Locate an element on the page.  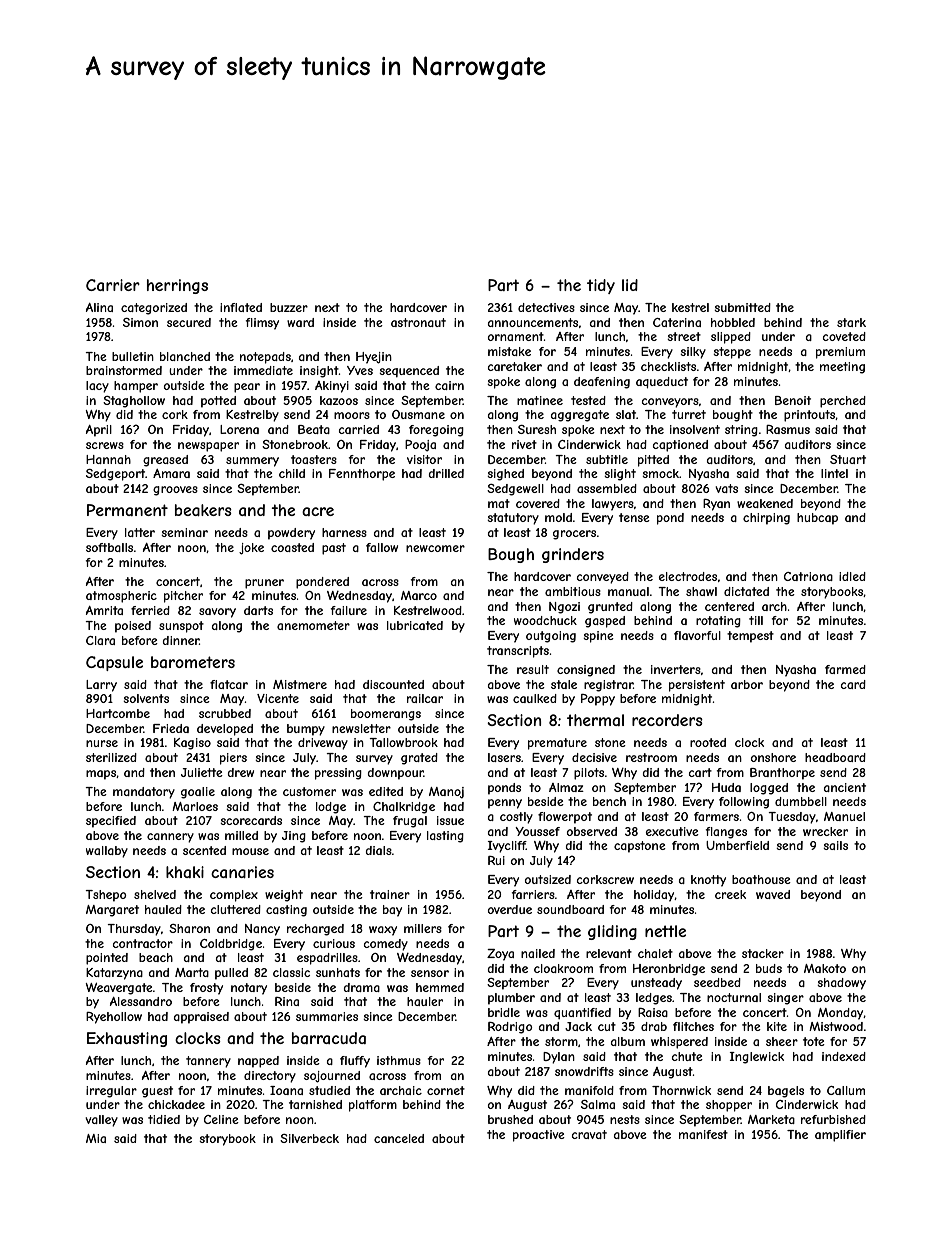
categorized is located at coordinates (154, 309).
